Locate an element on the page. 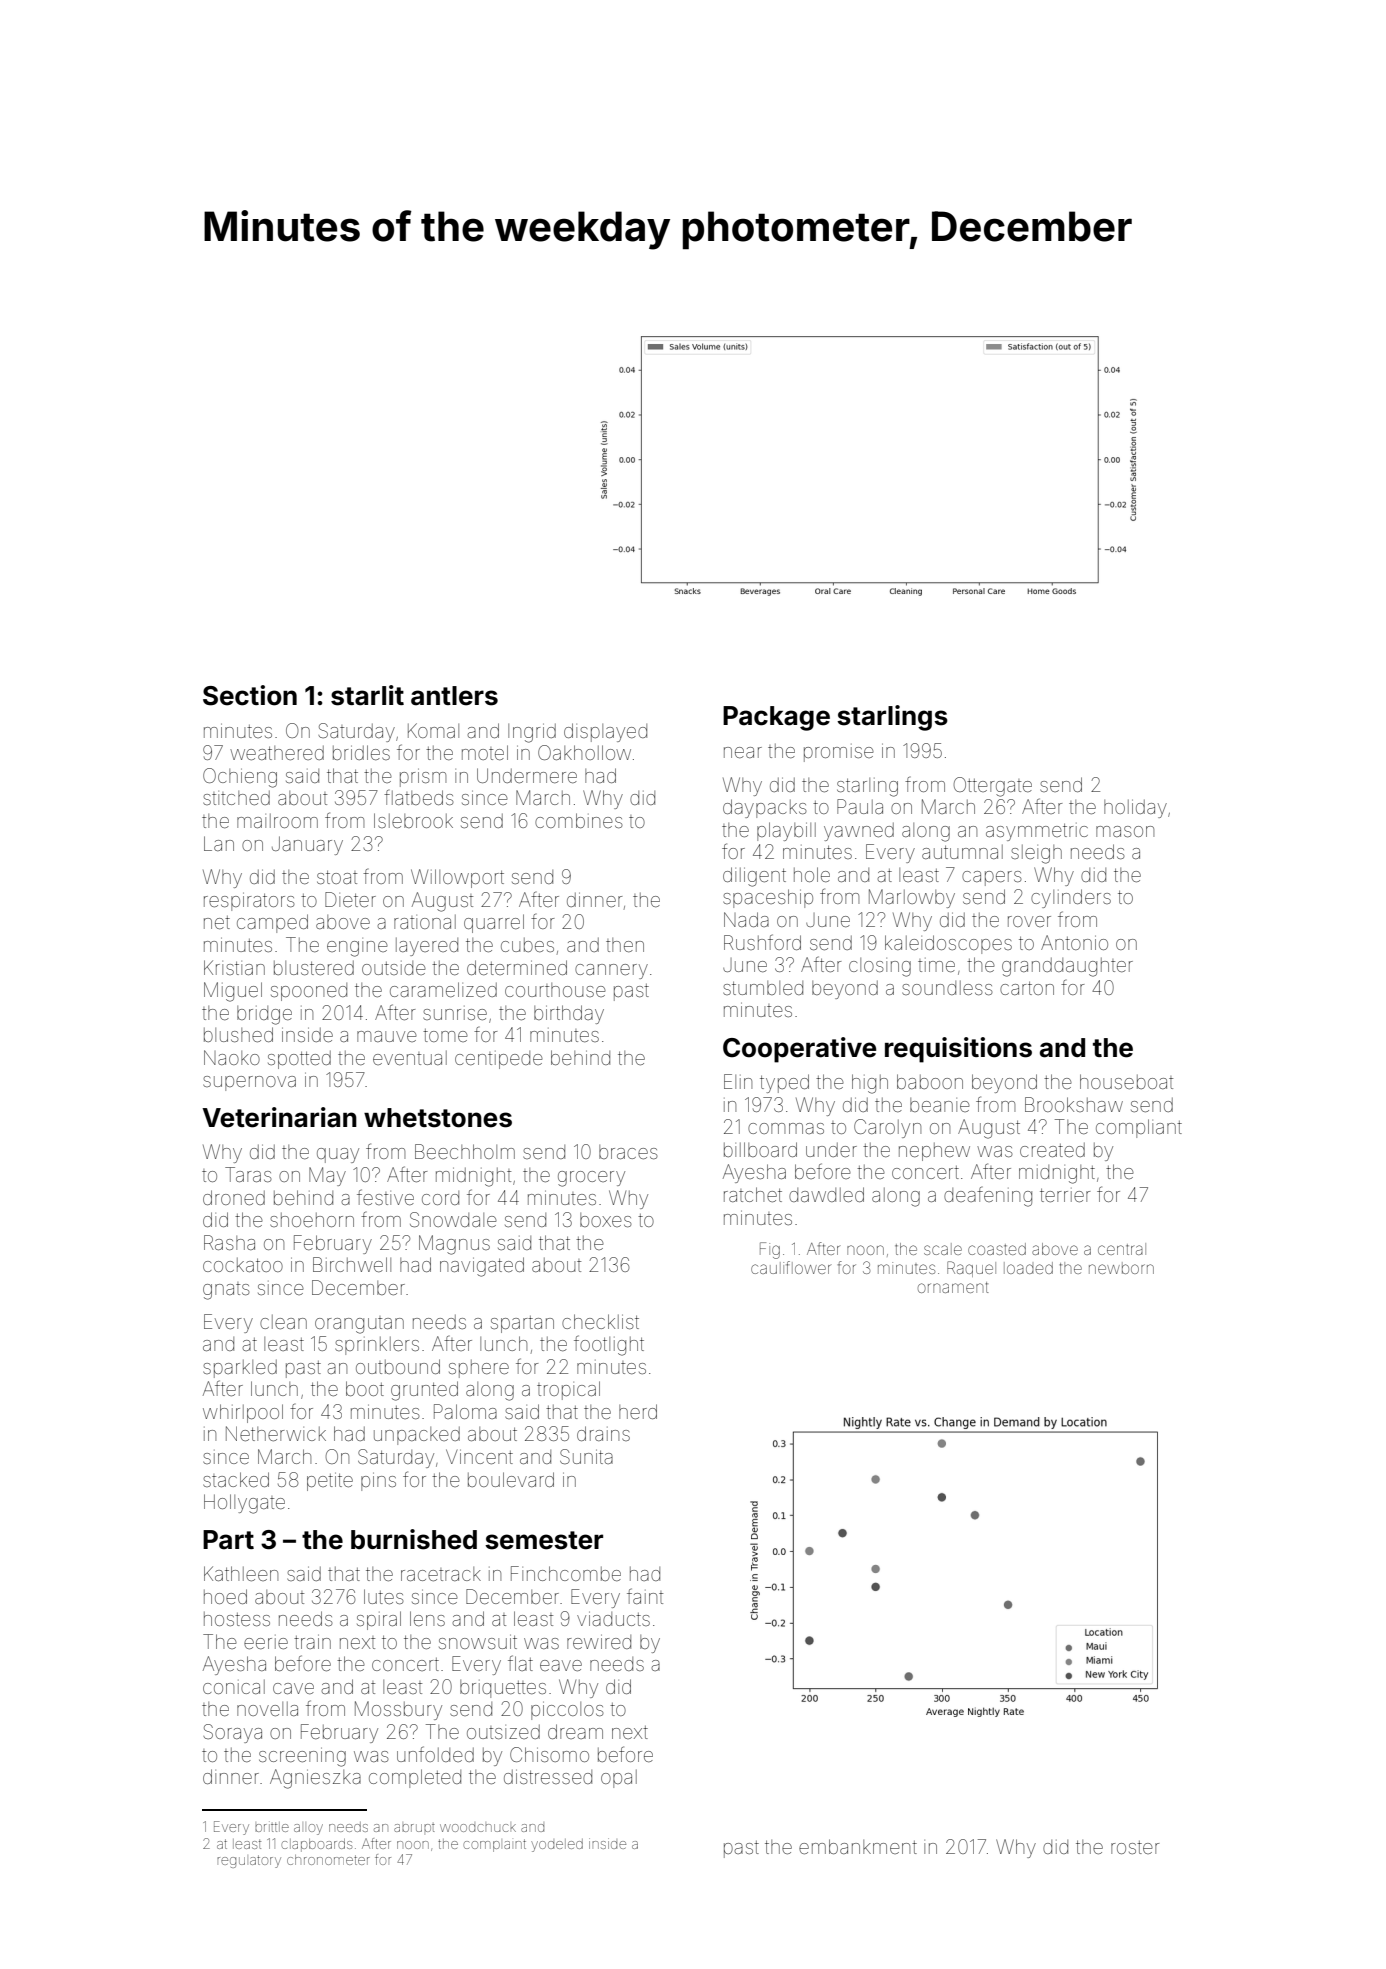  boxes is located at coordinates (606, 1220).
